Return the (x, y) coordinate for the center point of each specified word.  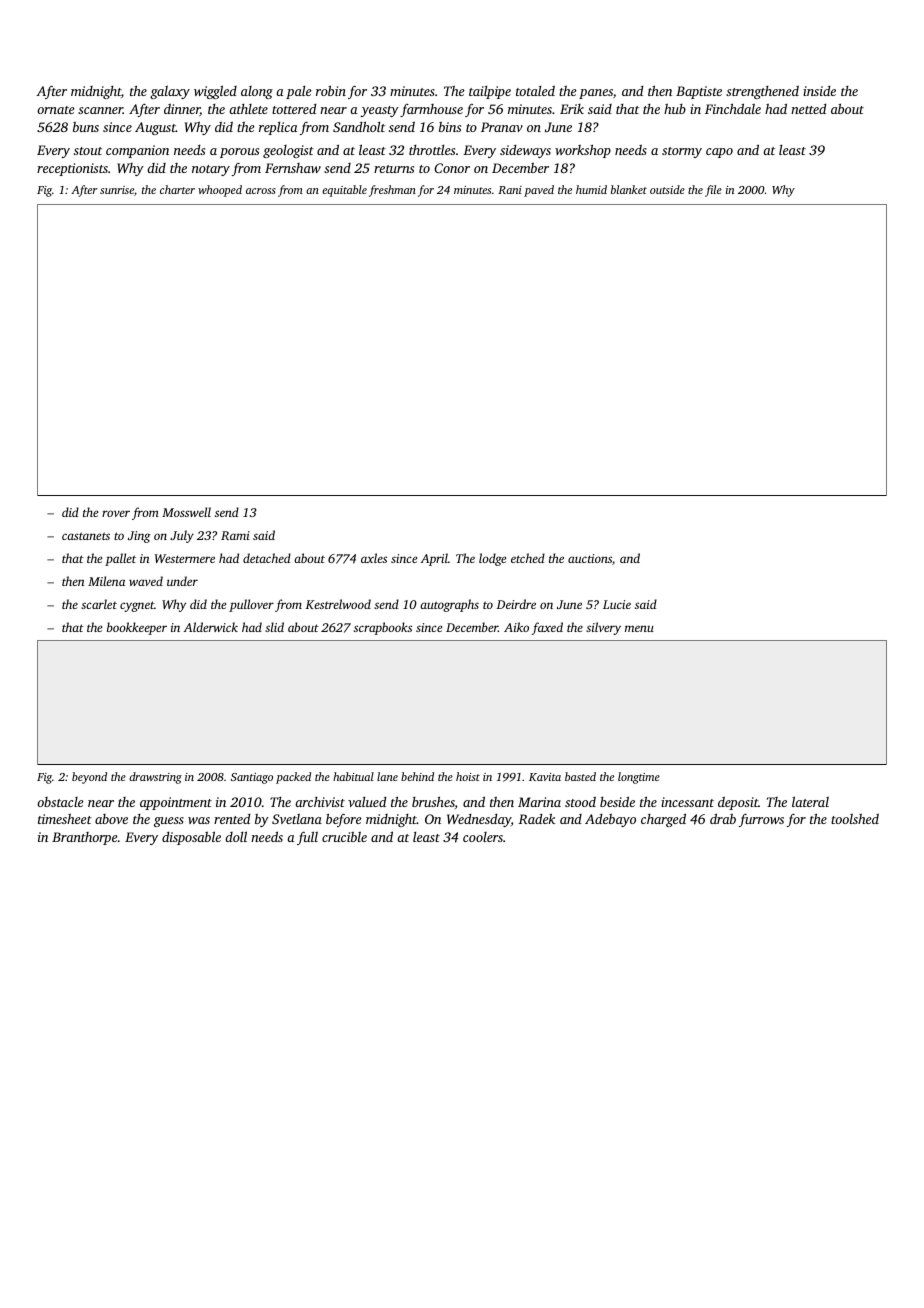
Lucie (617, 604)
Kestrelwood (338, 604)
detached (267, 558)
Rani (510, 190)
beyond (89, 778)
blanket (629, 189)
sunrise (117, 190)
